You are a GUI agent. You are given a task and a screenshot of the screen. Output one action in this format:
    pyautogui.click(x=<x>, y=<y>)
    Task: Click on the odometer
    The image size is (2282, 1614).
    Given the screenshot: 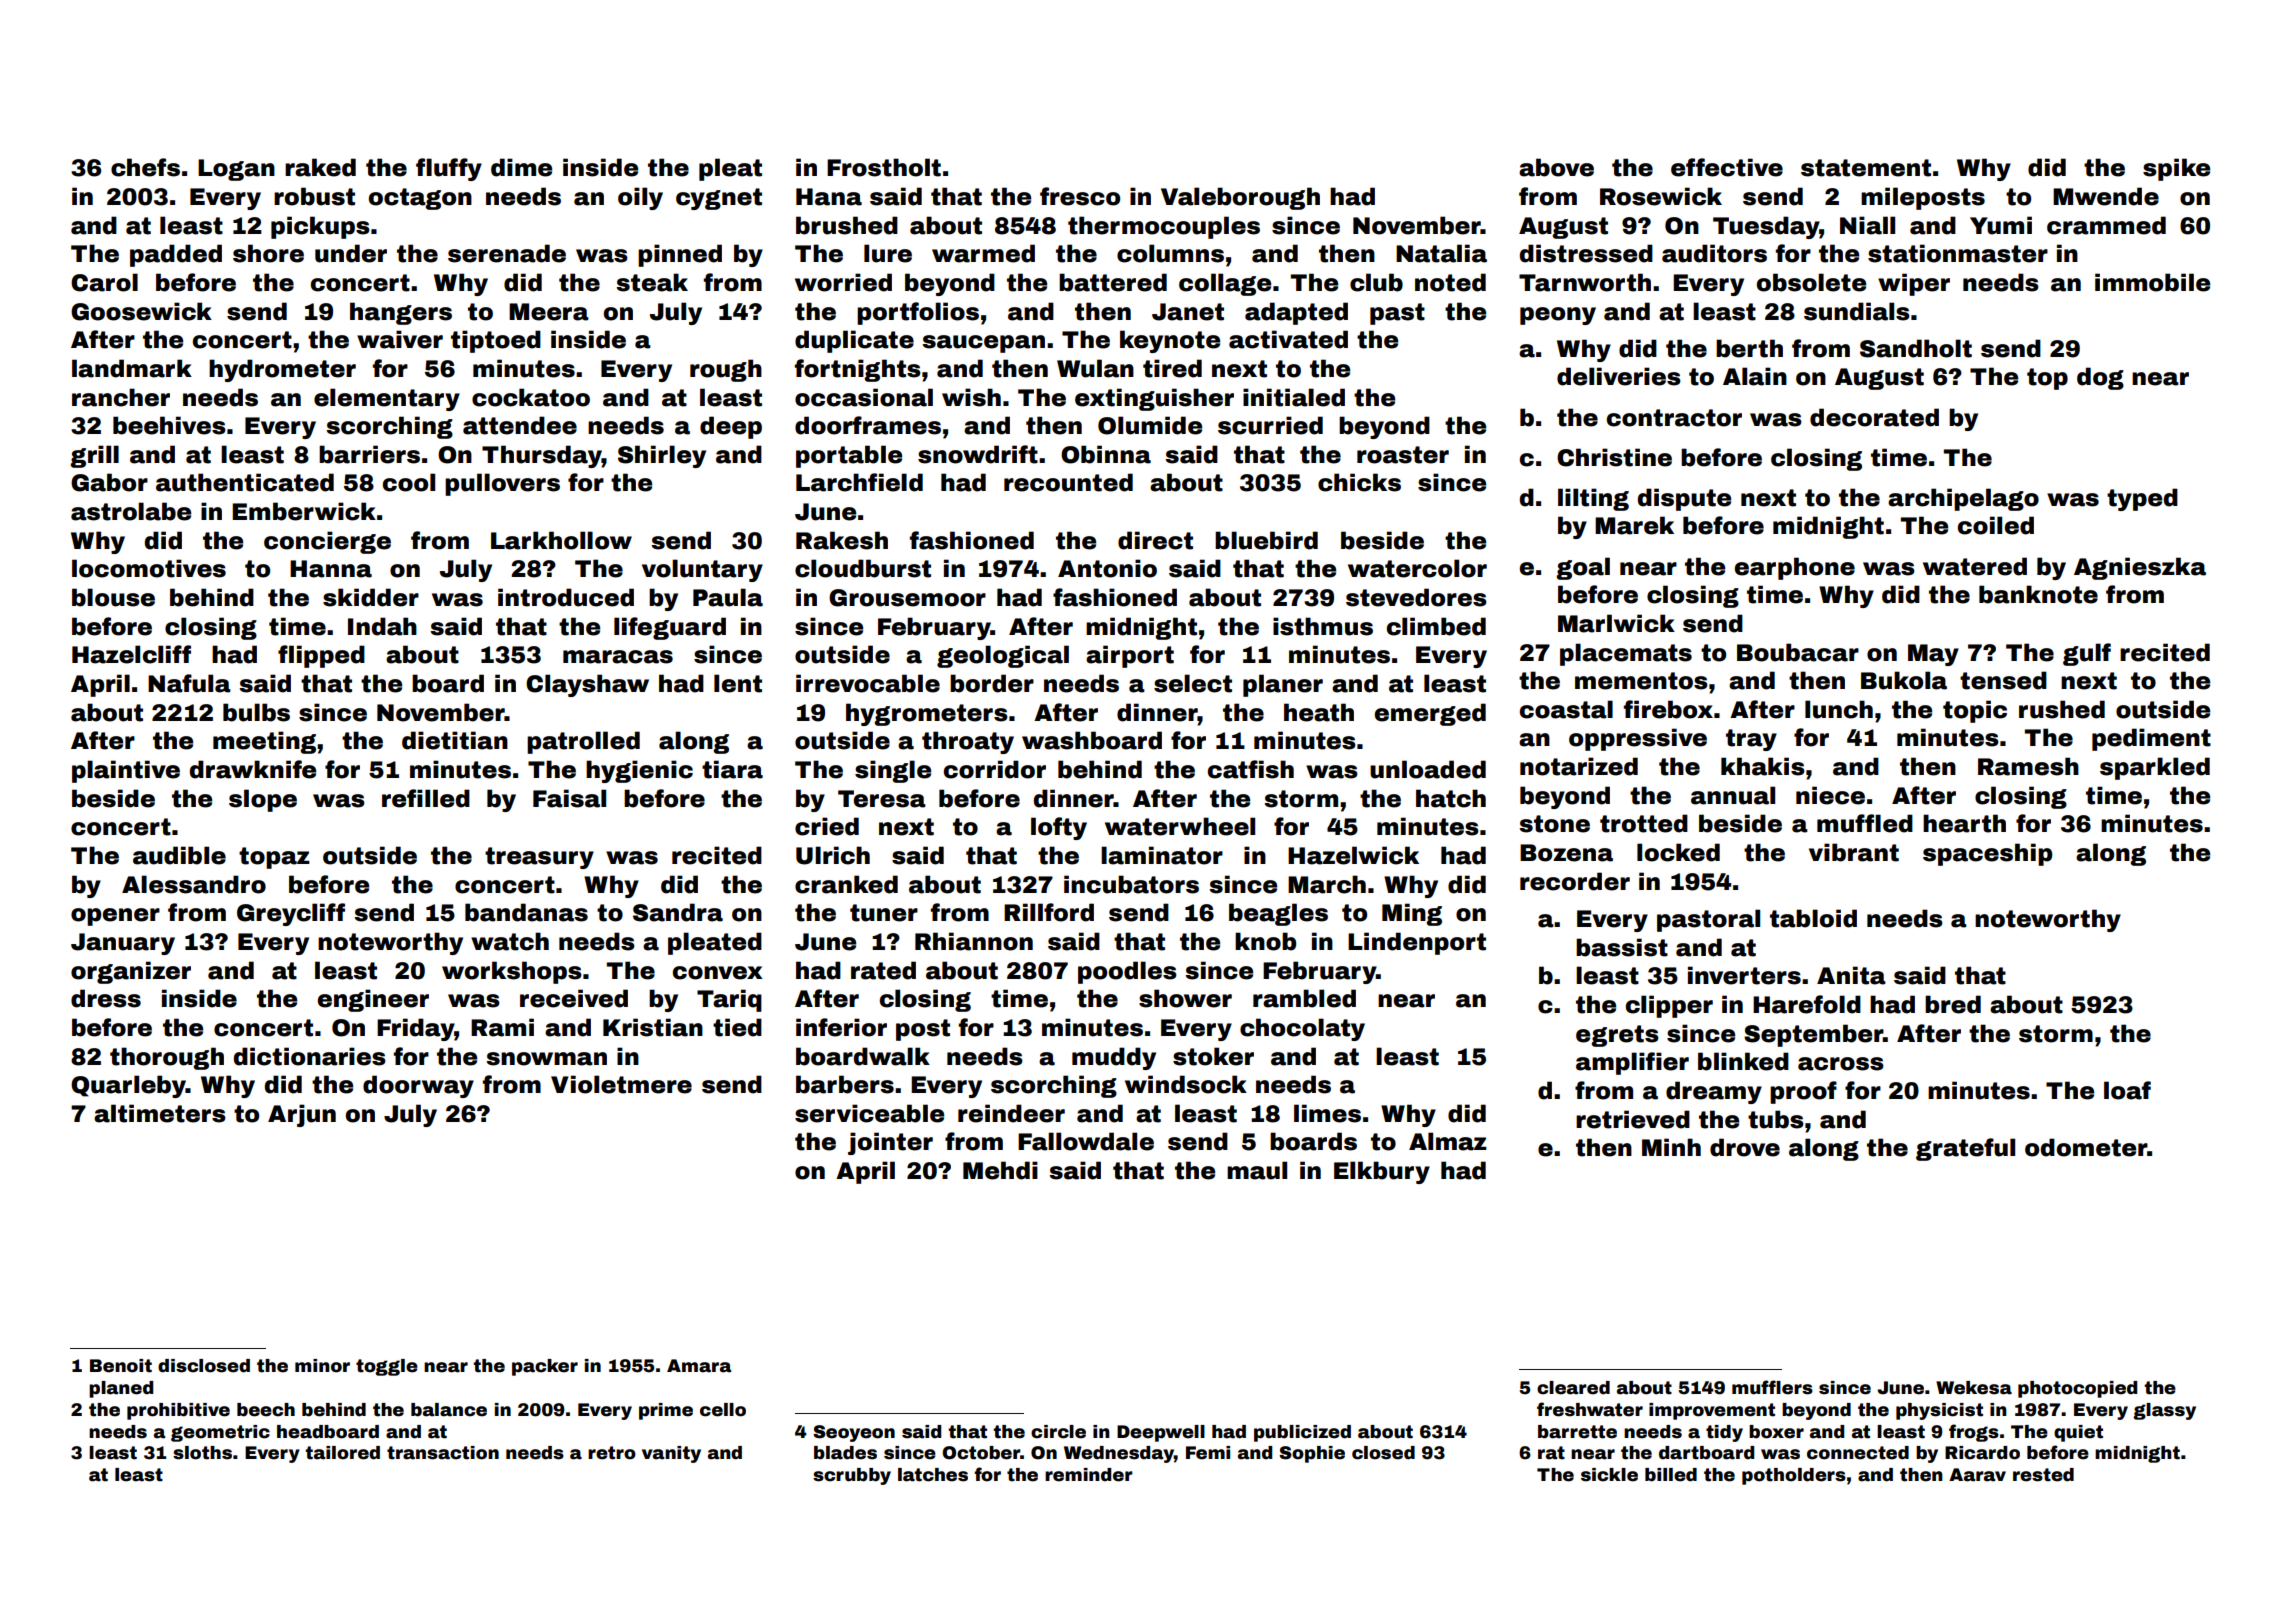 What is the action you would take?
    pyautogui.click(x=2086, y=1147)
